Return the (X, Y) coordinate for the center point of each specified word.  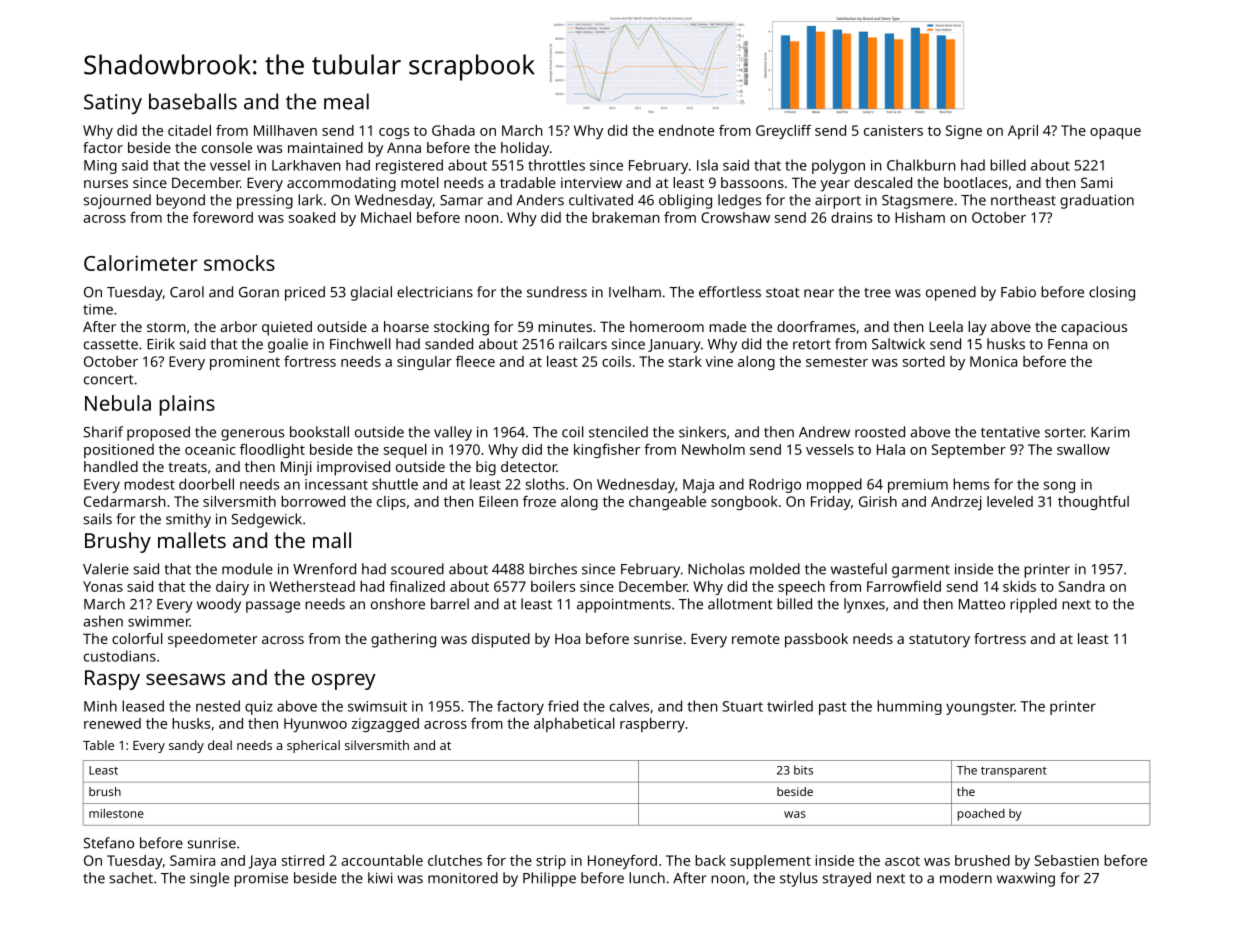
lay (977, 328)
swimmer (159, 621)
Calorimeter (141, 263)
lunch (647, 878)
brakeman (625, 217)
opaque (1115, 133)
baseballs (193, 101)
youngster (980, 708)
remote (756, 639)
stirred (303, 860)
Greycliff (783, 132)
